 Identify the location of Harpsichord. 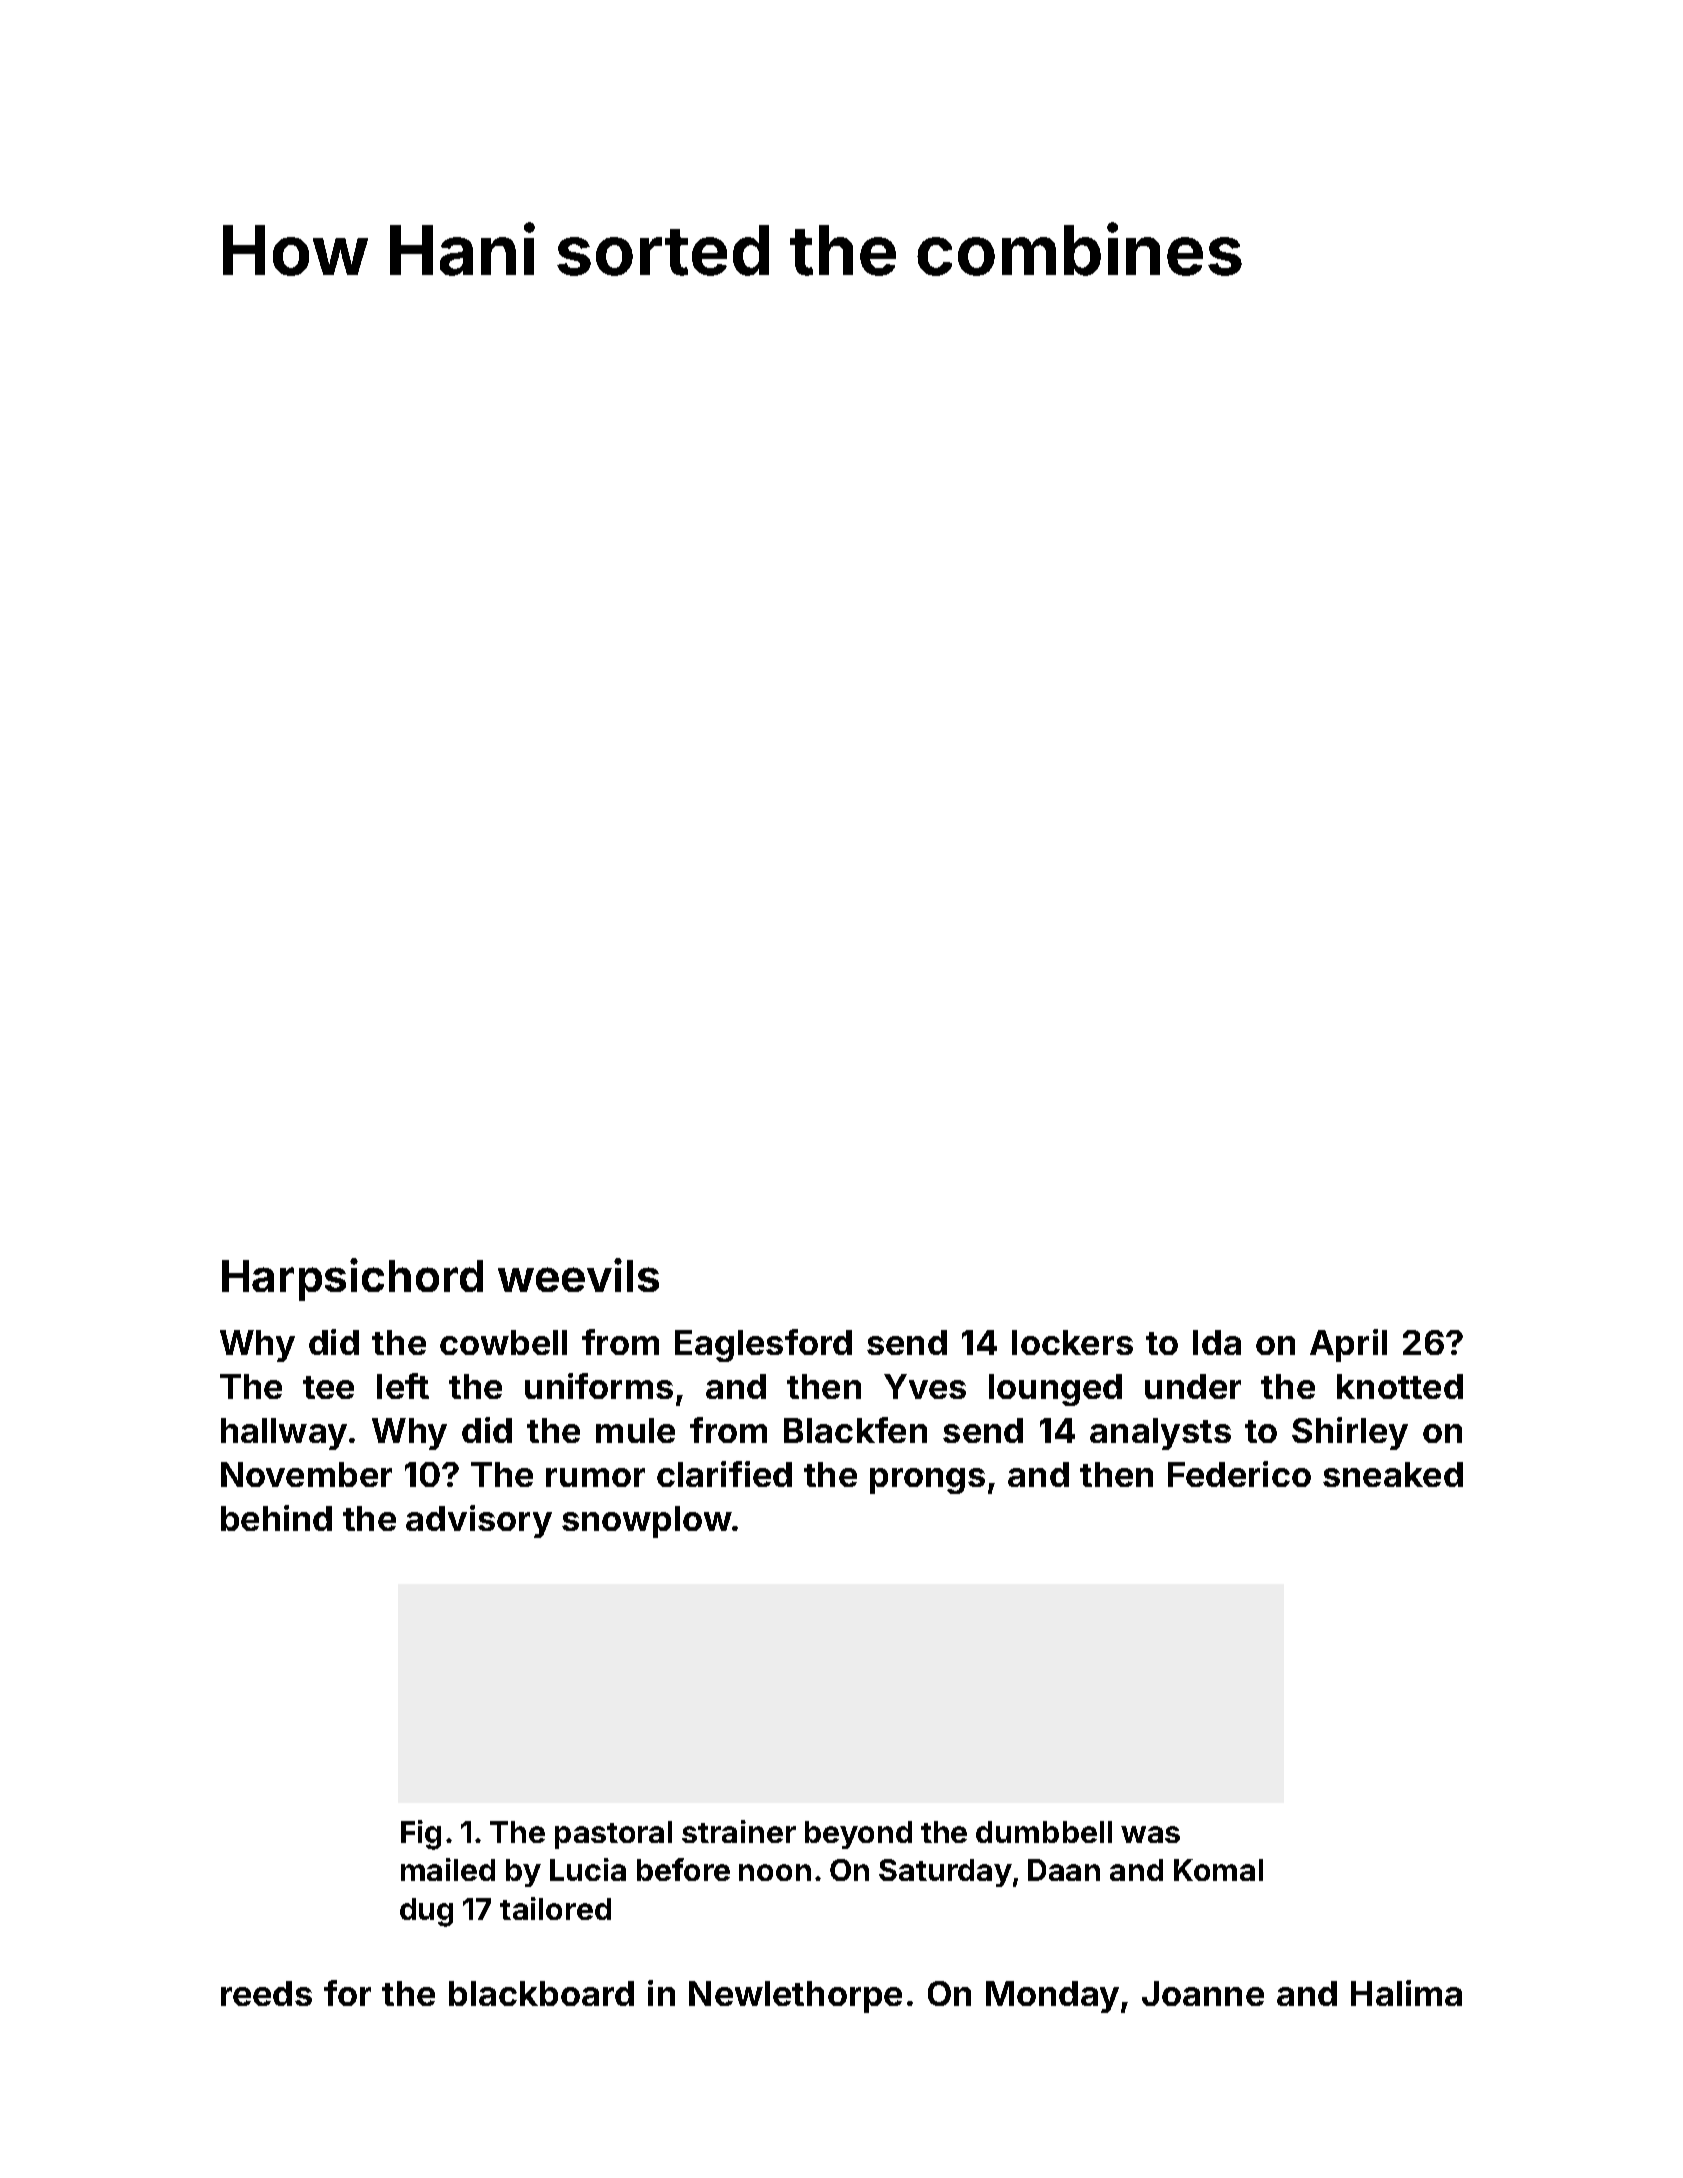
(352, 1279).
